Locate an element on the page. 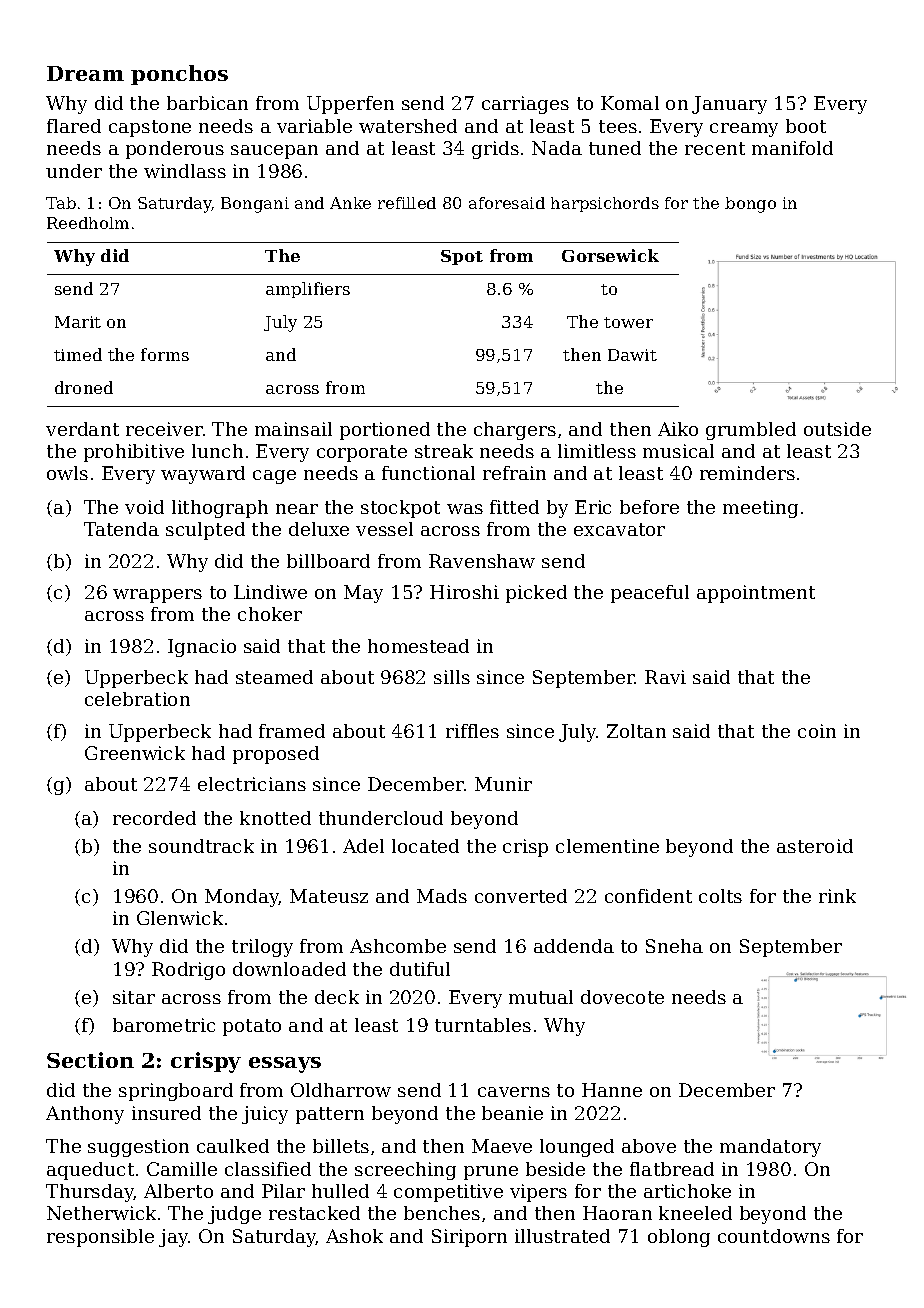 The image size is (924, 1308). boot is located at coordinates (806, 126).
